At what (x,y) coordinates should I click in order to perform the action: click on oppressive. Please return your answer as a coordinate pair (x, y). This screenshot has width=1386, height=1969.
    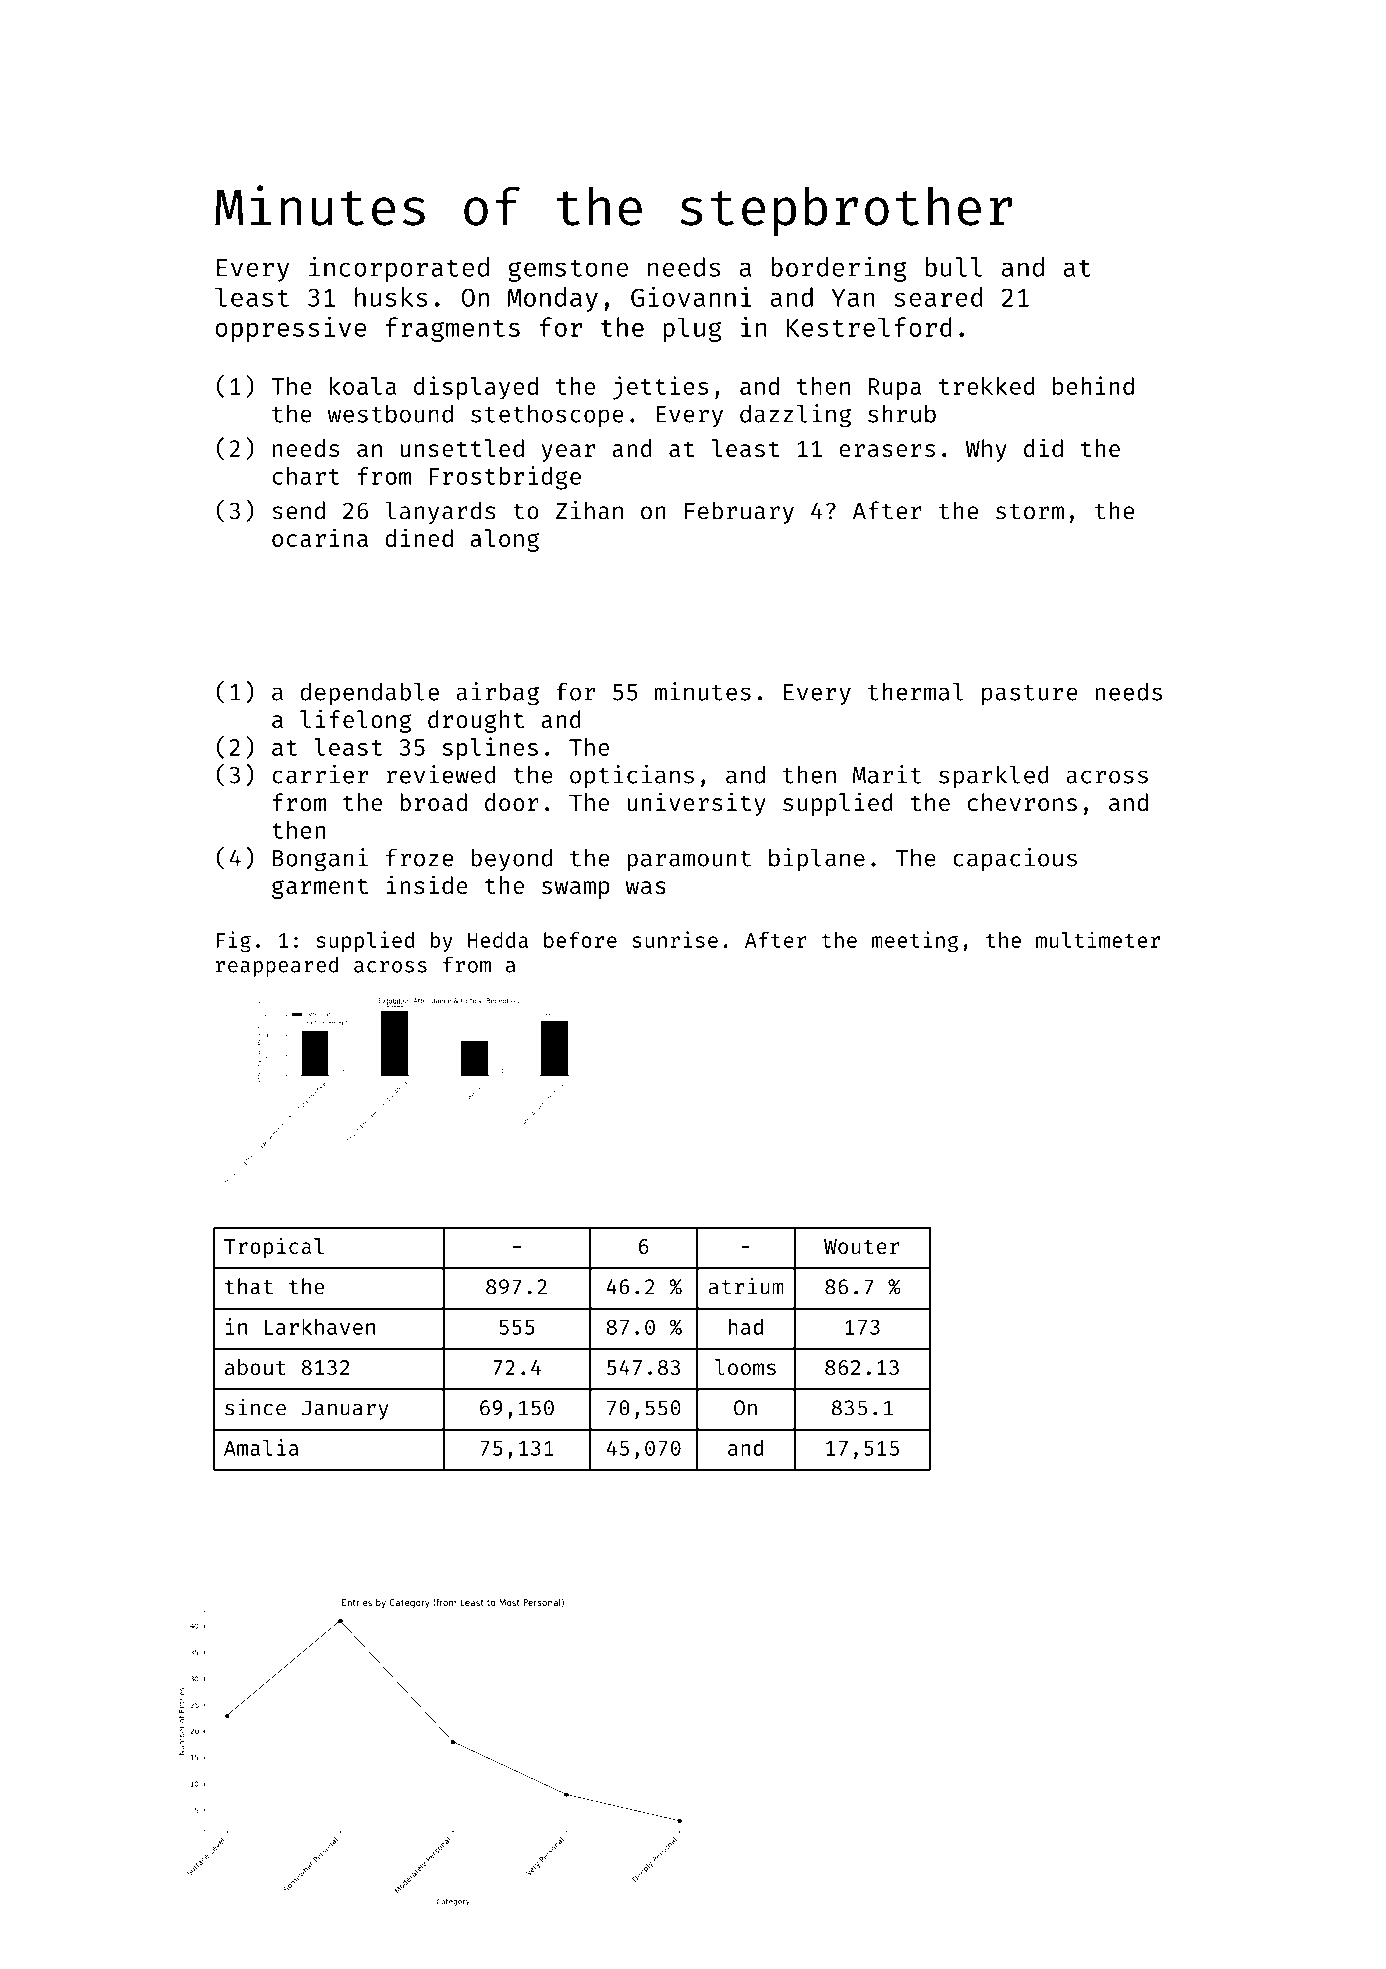
    Looking at the image, I should click on (291, 329).
